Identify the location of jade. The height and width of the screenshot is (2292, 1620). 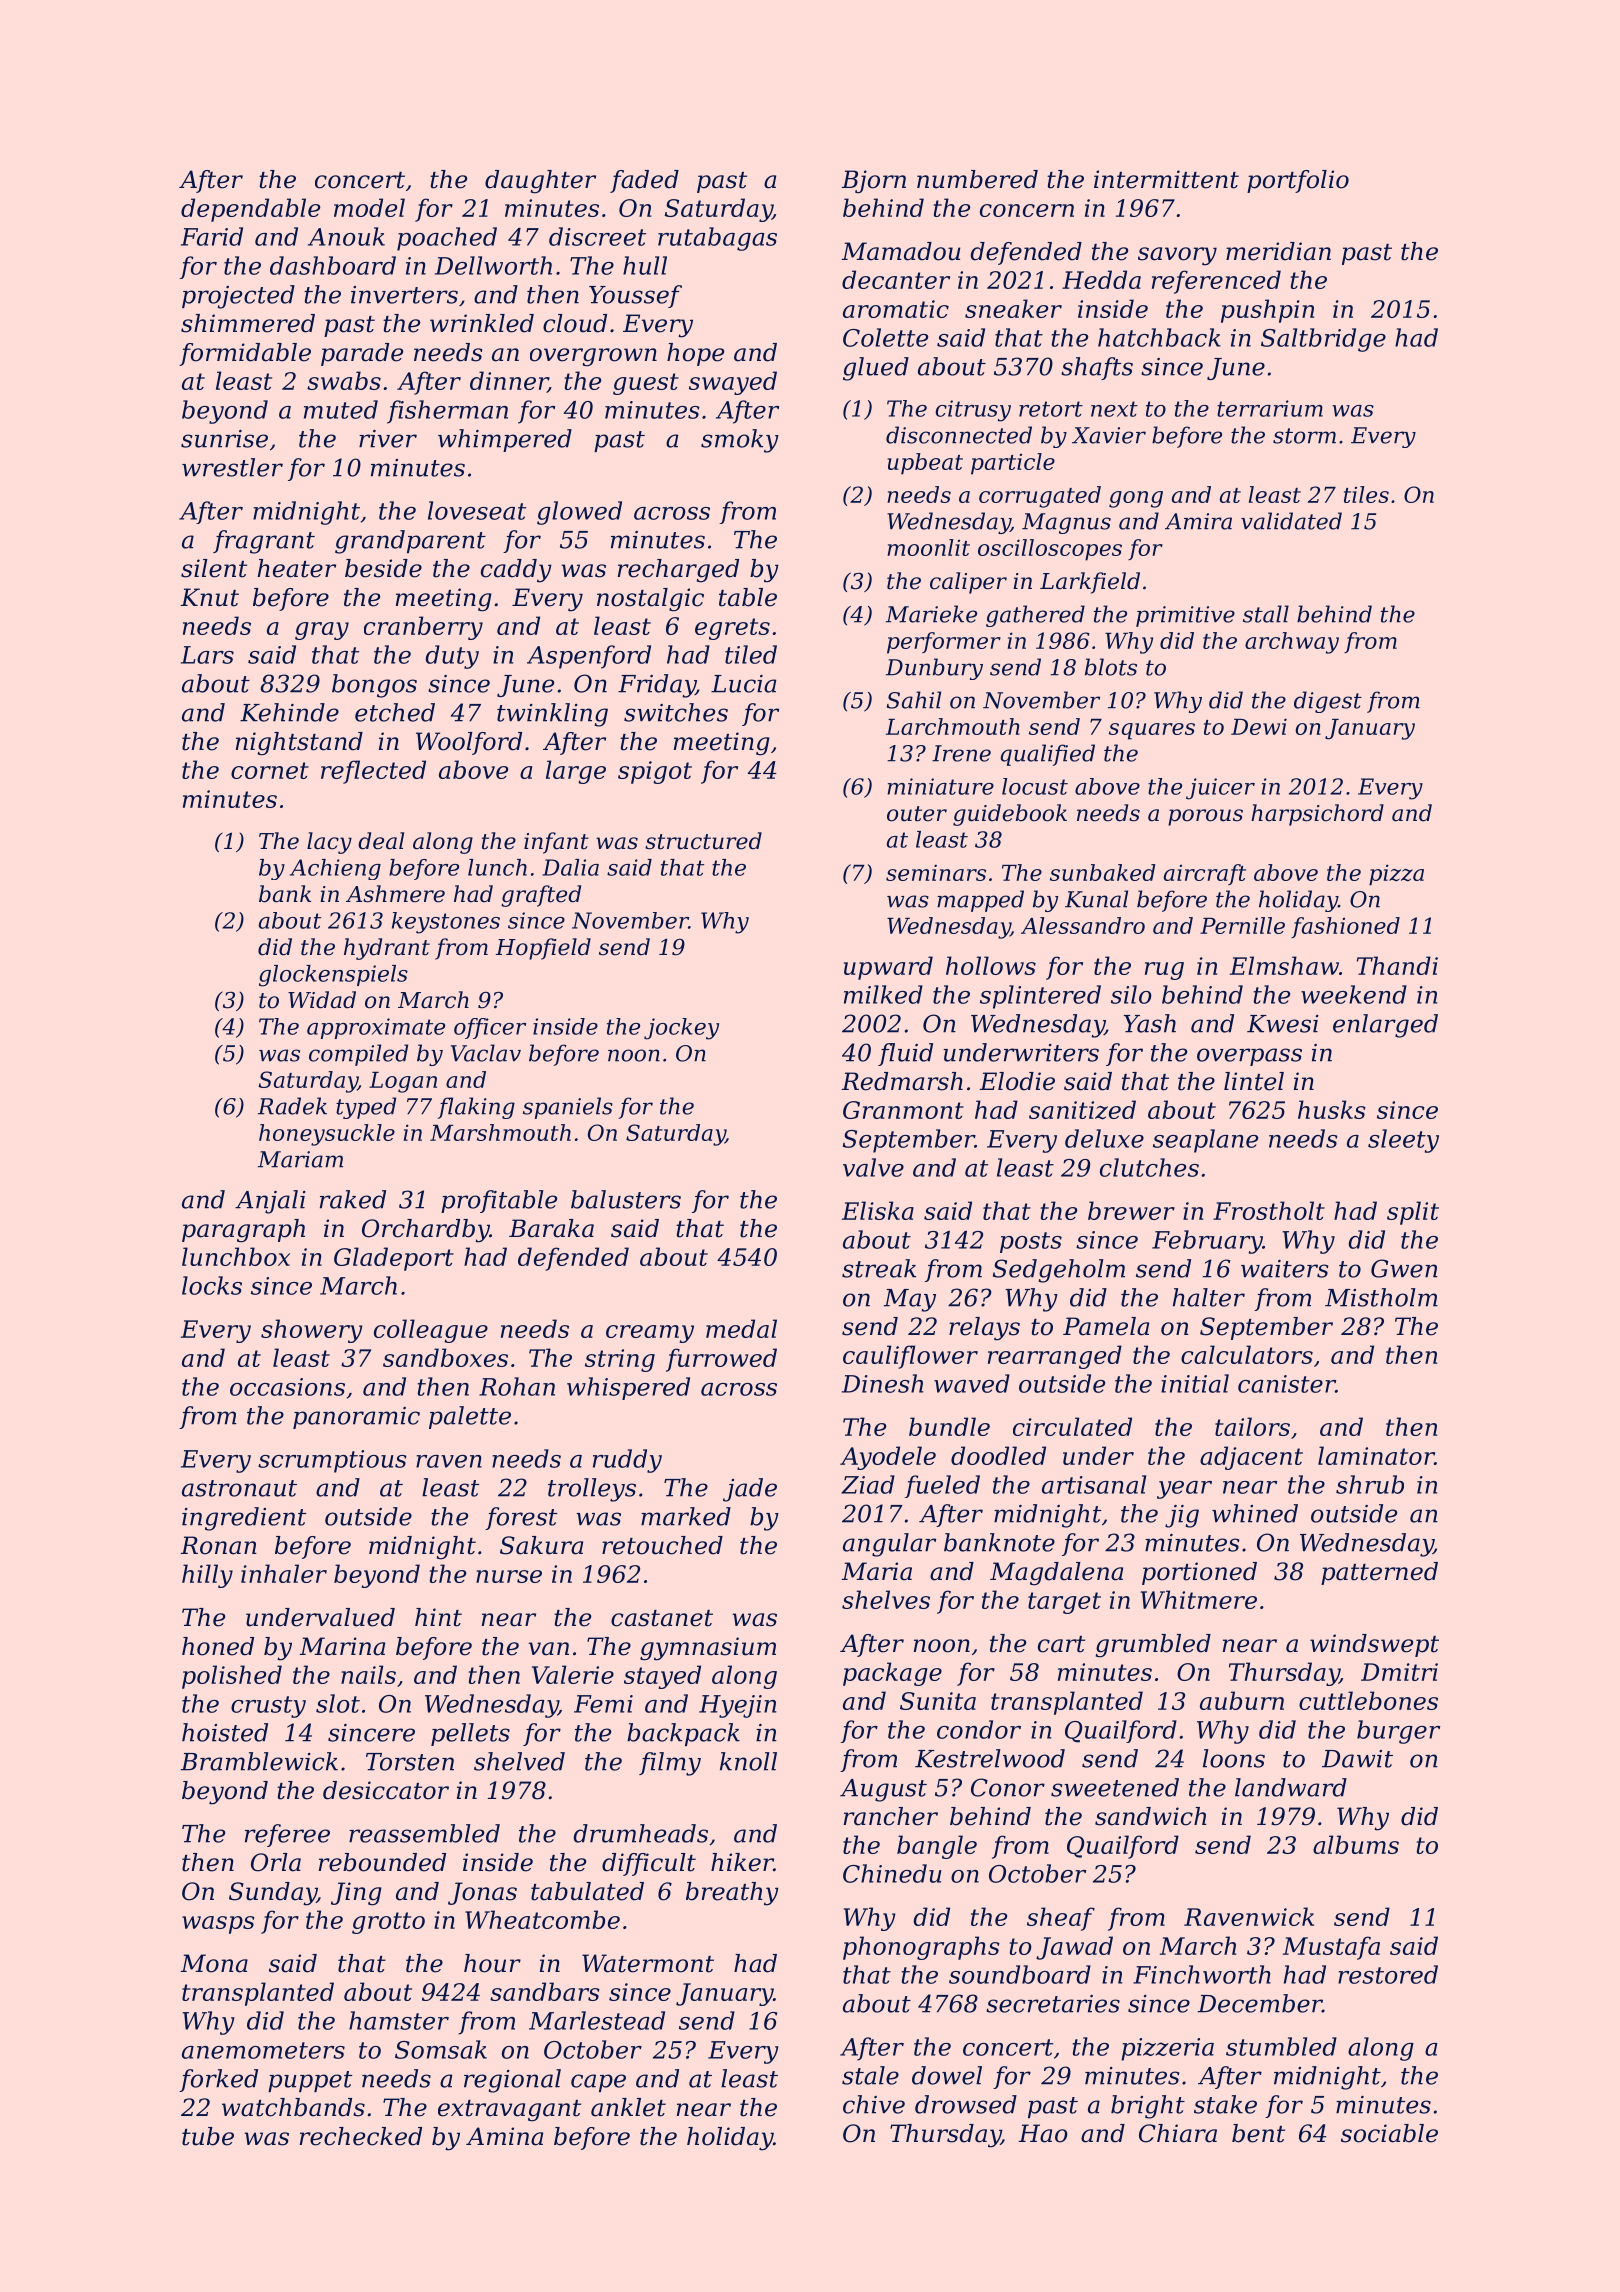
(750, 1490).
